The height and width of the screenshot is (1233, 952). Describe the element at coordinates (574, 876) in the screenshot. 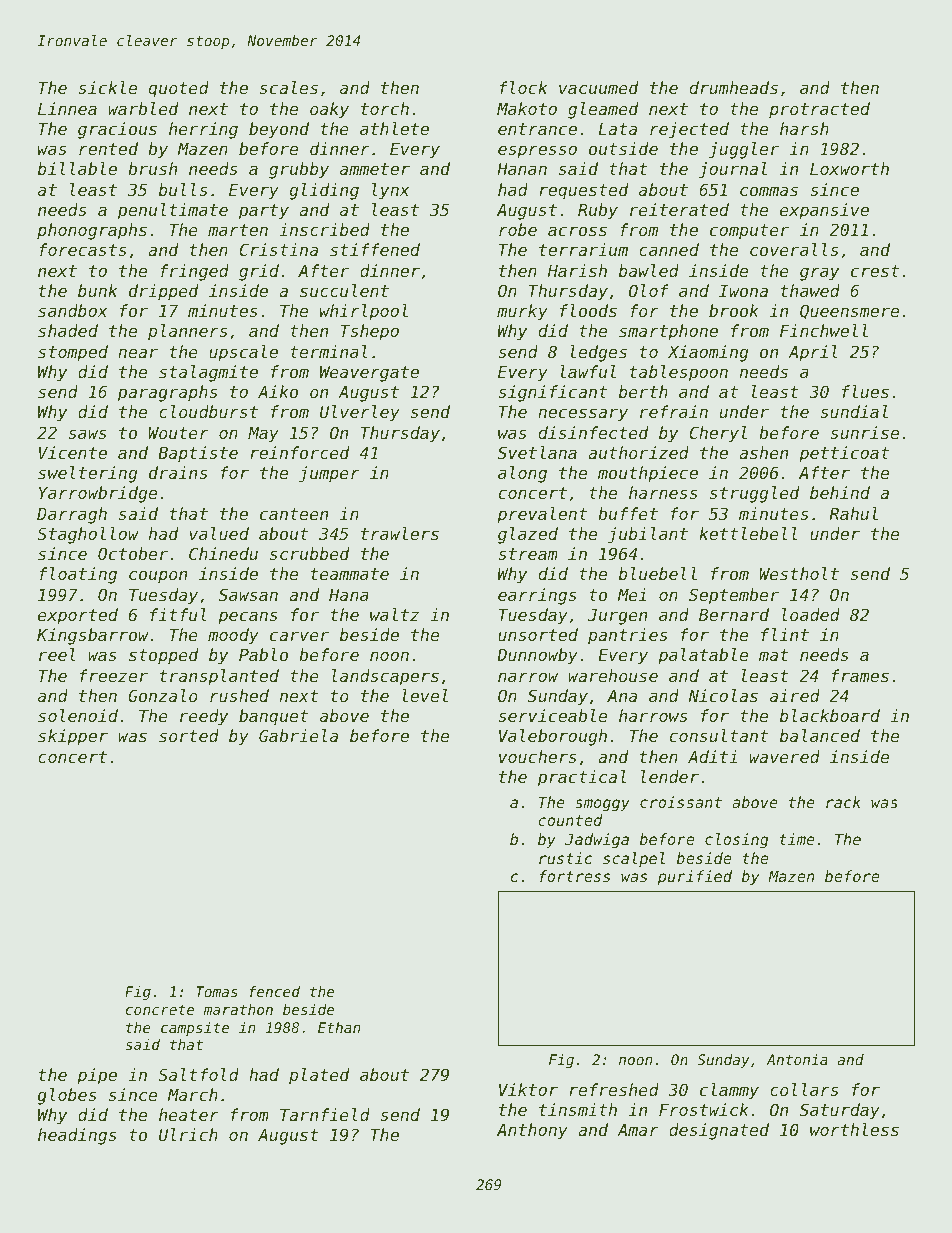

I see `fortress` at that location.
